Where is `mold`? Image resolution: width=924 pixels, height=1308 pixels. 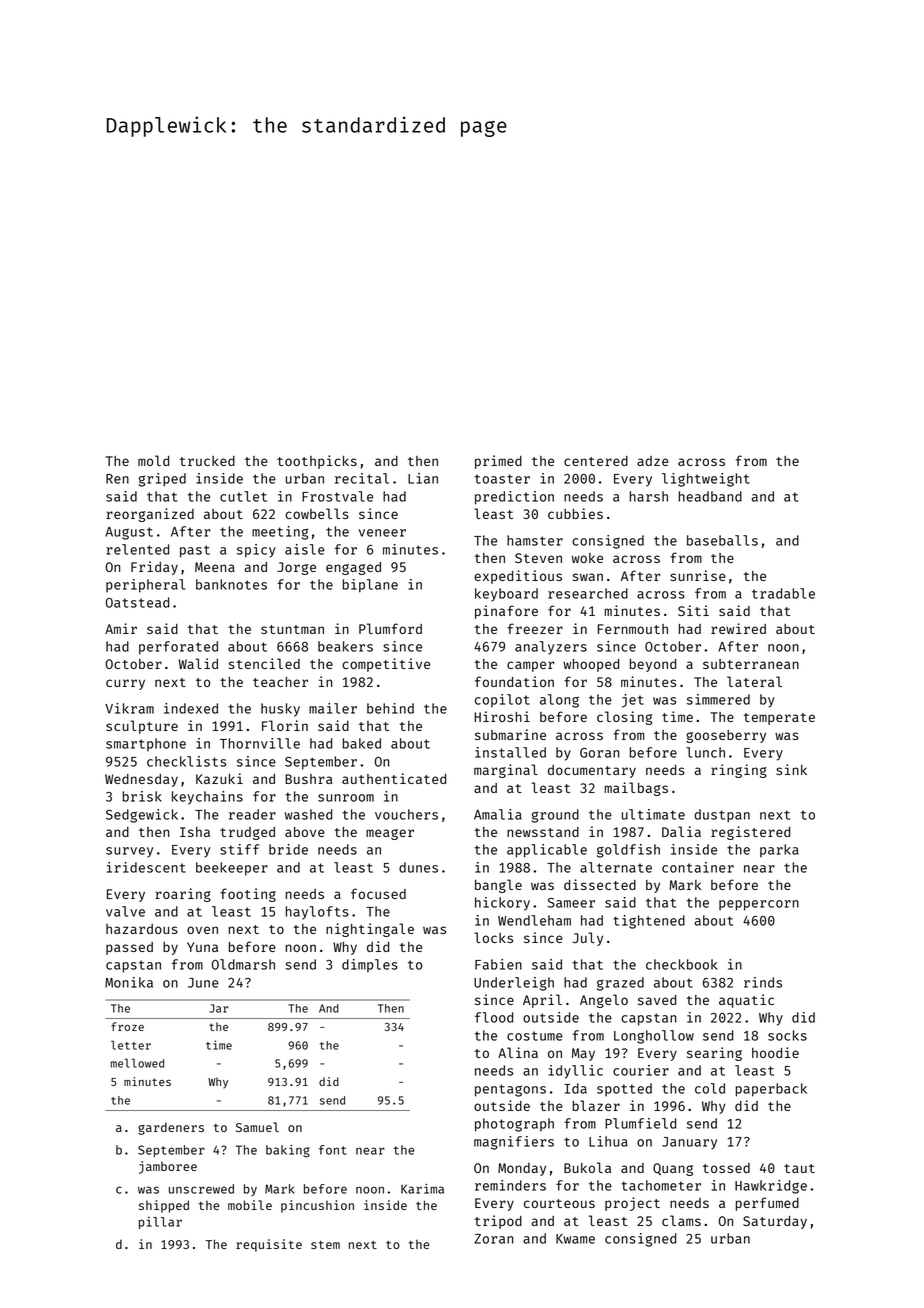 mold is located at coordinates (153, 460).
